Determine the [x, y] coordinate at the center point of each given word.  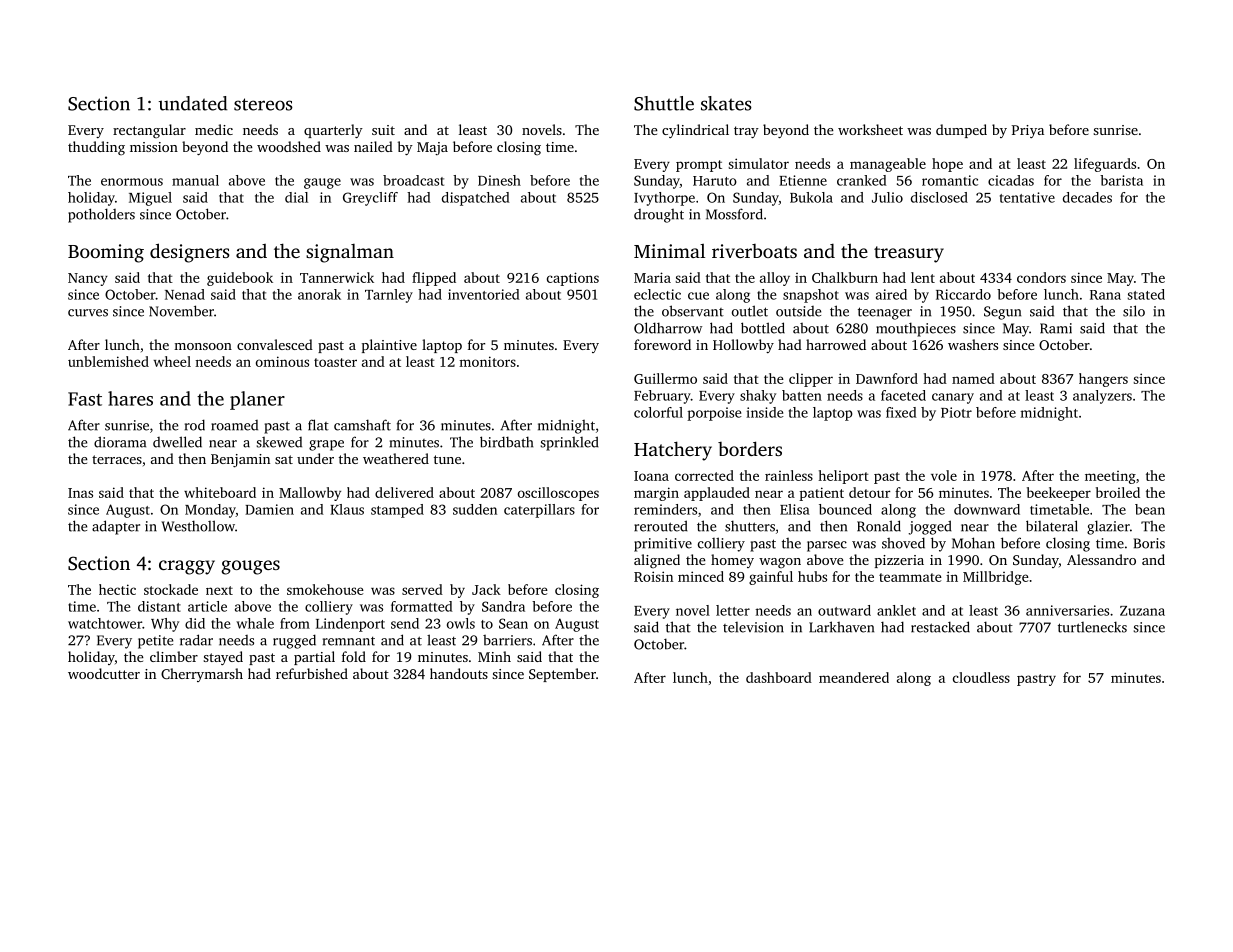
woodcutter [104, 673]
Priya [1028, 131]
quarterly [333, 131]
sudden [475, 509]
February [662, 397]
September [562, 675]
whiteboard [220, 492]
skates [726, 103]
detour [869, 492]
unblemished [108, 361]
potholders [101, 215]
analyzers [1102, 397]
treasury [909, 254]
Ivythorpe [664, 199]
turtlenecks [1092, 627]
